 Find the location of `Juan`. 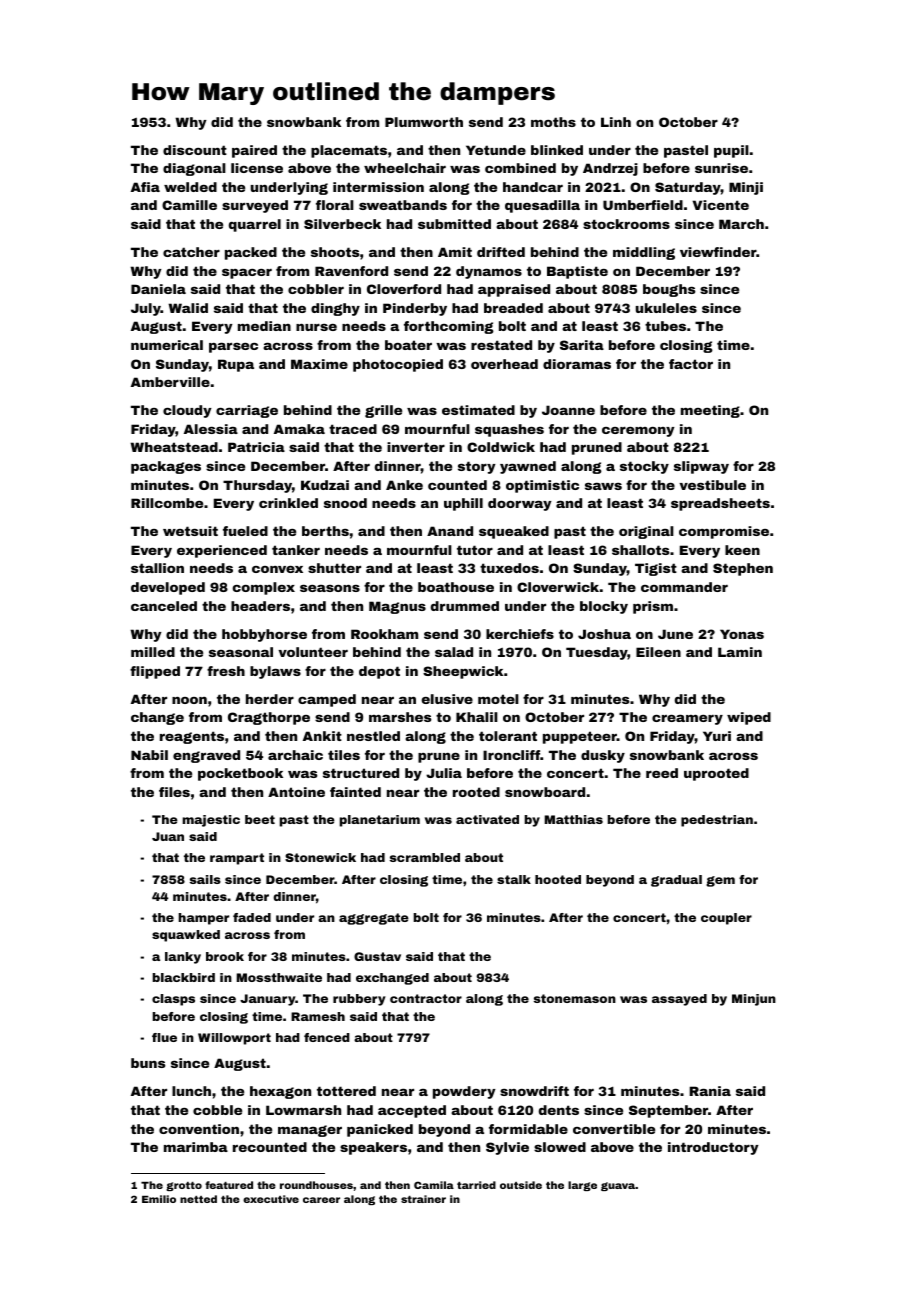

Juan is located at coordinates (168, 836).
